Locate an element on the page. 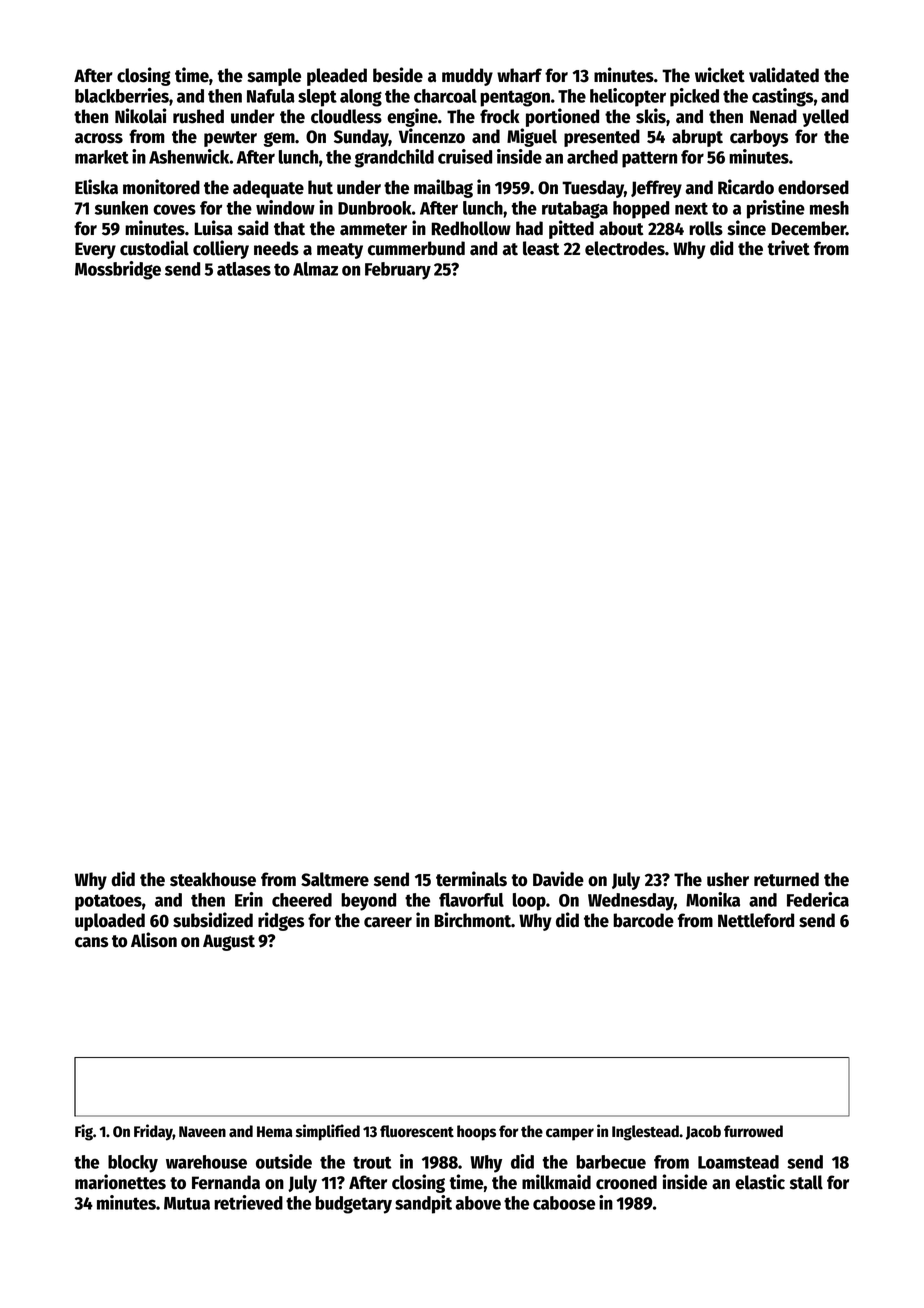 Image resolution: width=924 pixels, height=1308 pixels. marionettes is located at coordinates (120, 1182).
